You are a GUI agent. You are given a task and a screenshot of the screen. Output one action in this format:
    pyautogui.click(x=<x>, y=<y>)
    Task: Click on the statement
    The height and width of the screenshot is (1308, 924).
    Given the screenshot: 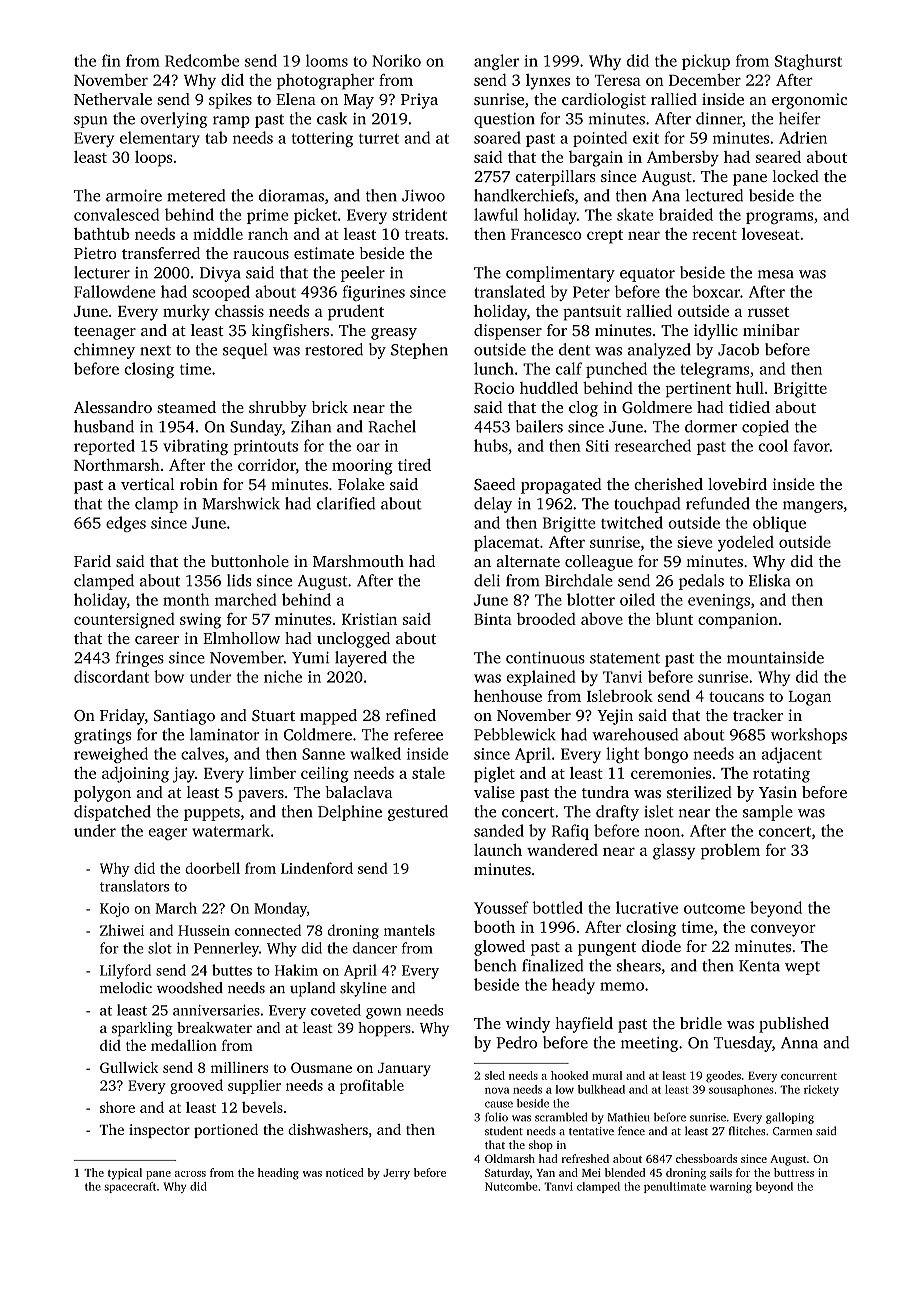 What is the action you would take?
    pyautogui.click(x=625, y=658)
